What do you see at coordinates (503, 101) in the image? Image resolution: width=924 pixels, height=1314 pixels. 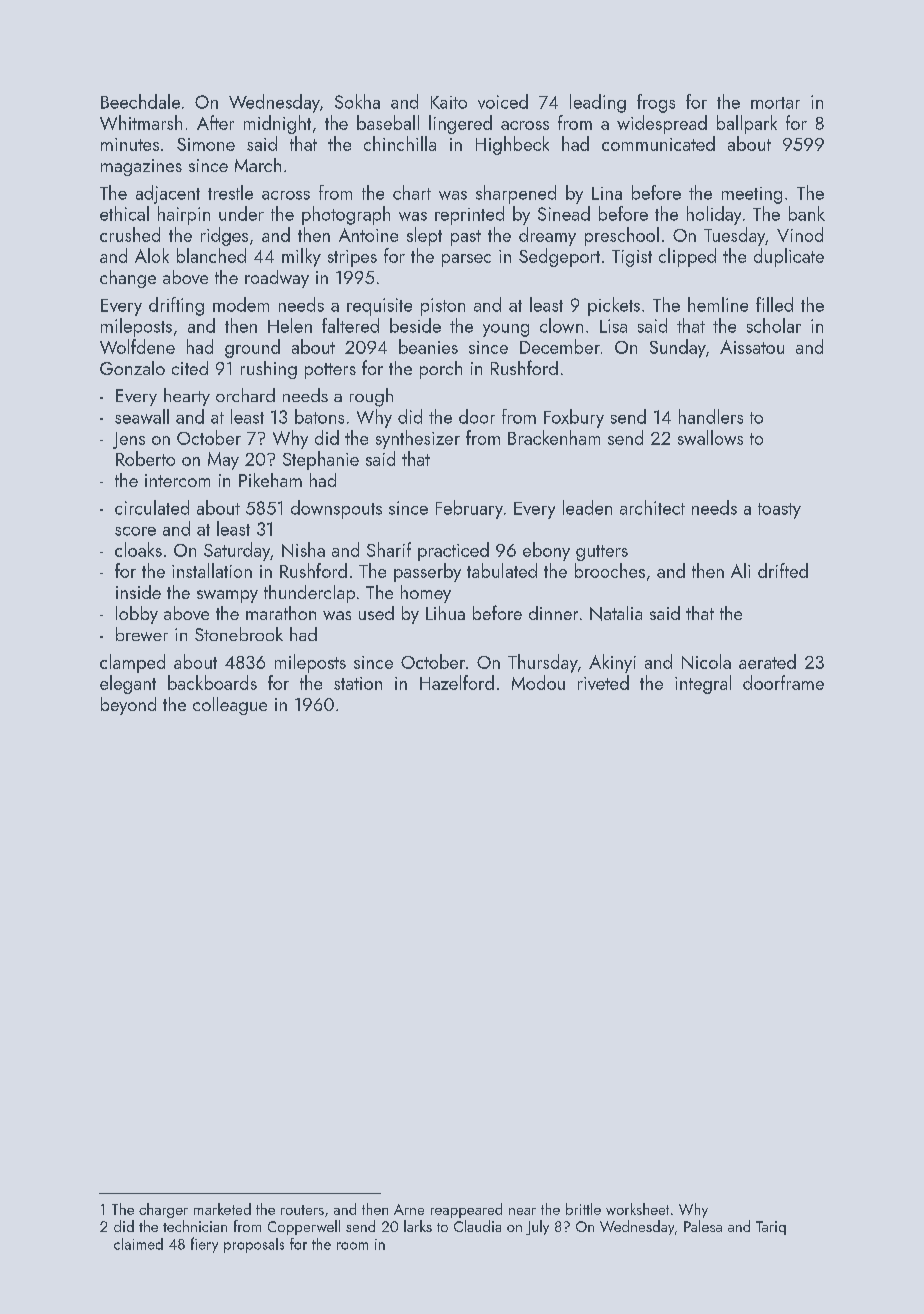 I see `voiced` at bounding box center [503, 101].
